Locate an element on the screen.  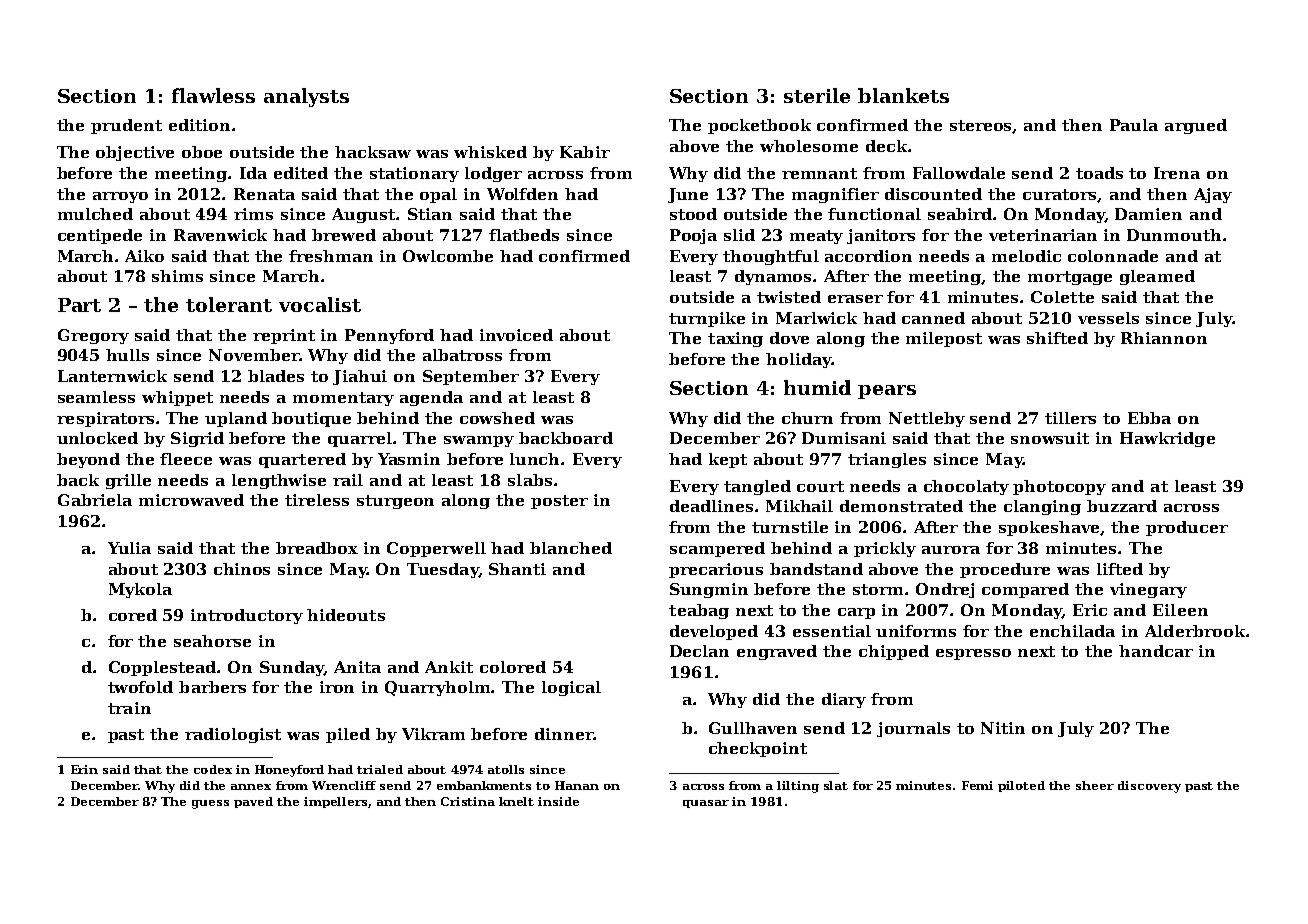
invoiced is located at coordinates (516, 335).
